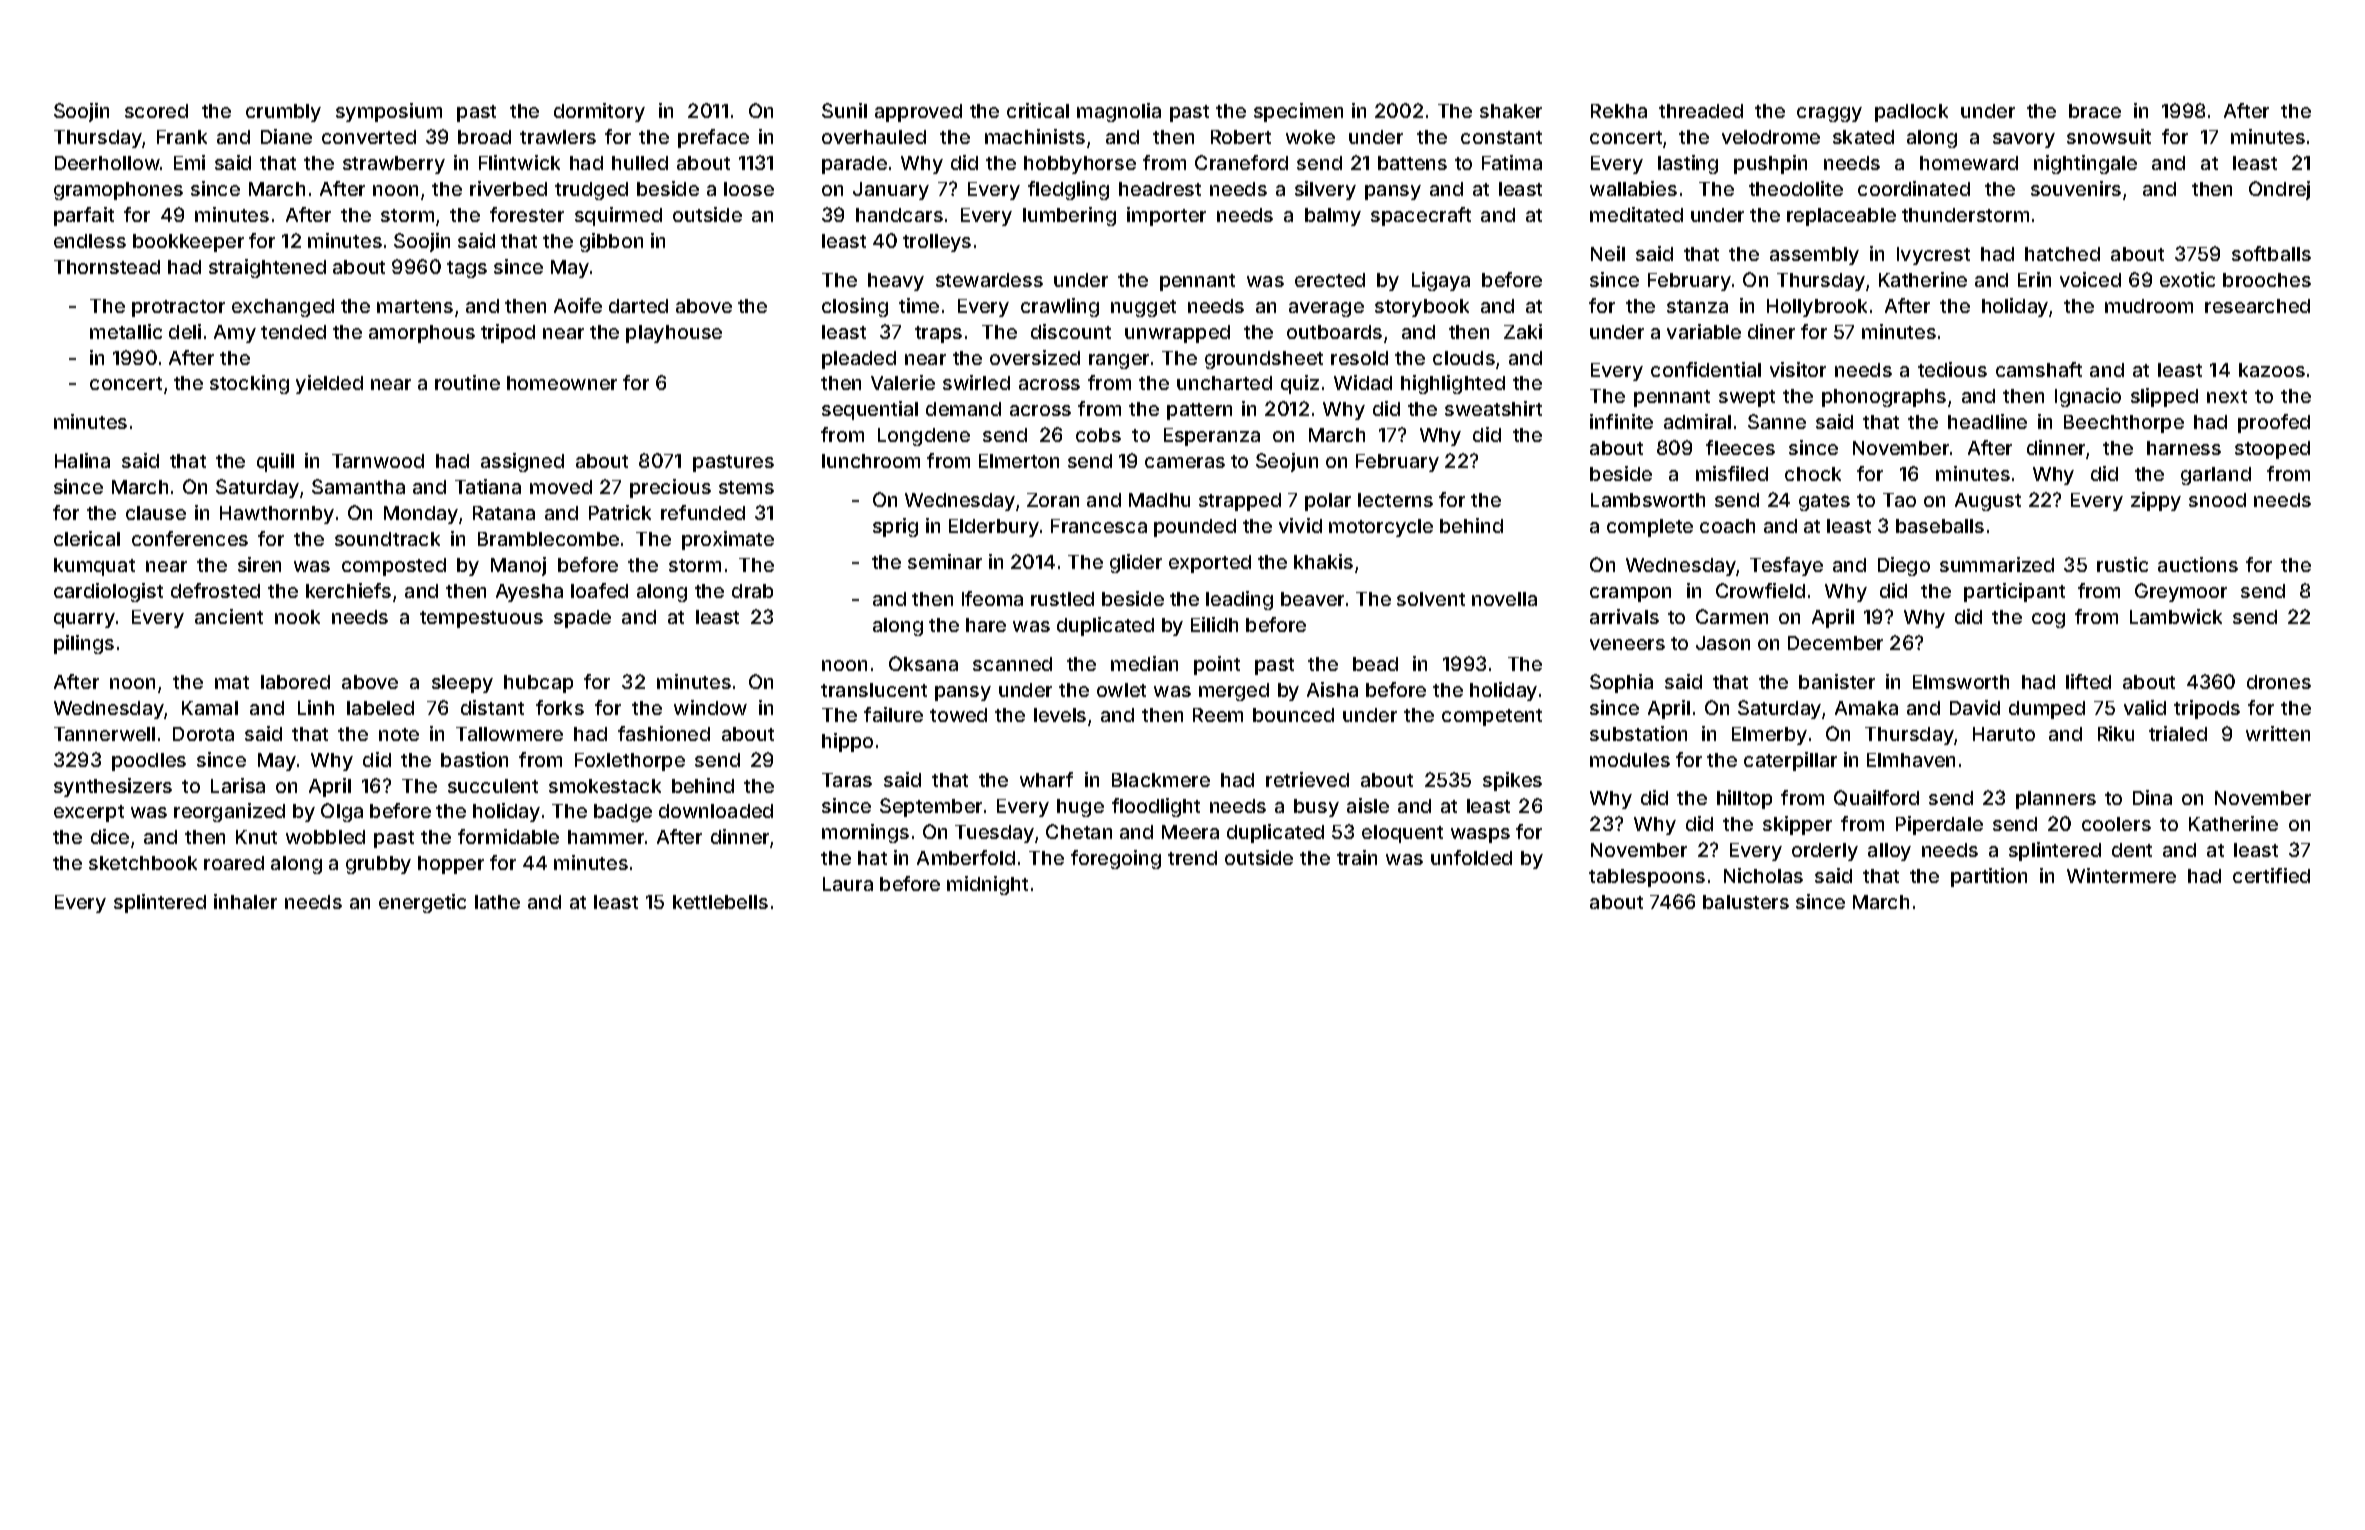 The image size is (2365, 1530). Describe the element at coordinates (599, 112) in the screenshot. I see `dormitory` at that location.
